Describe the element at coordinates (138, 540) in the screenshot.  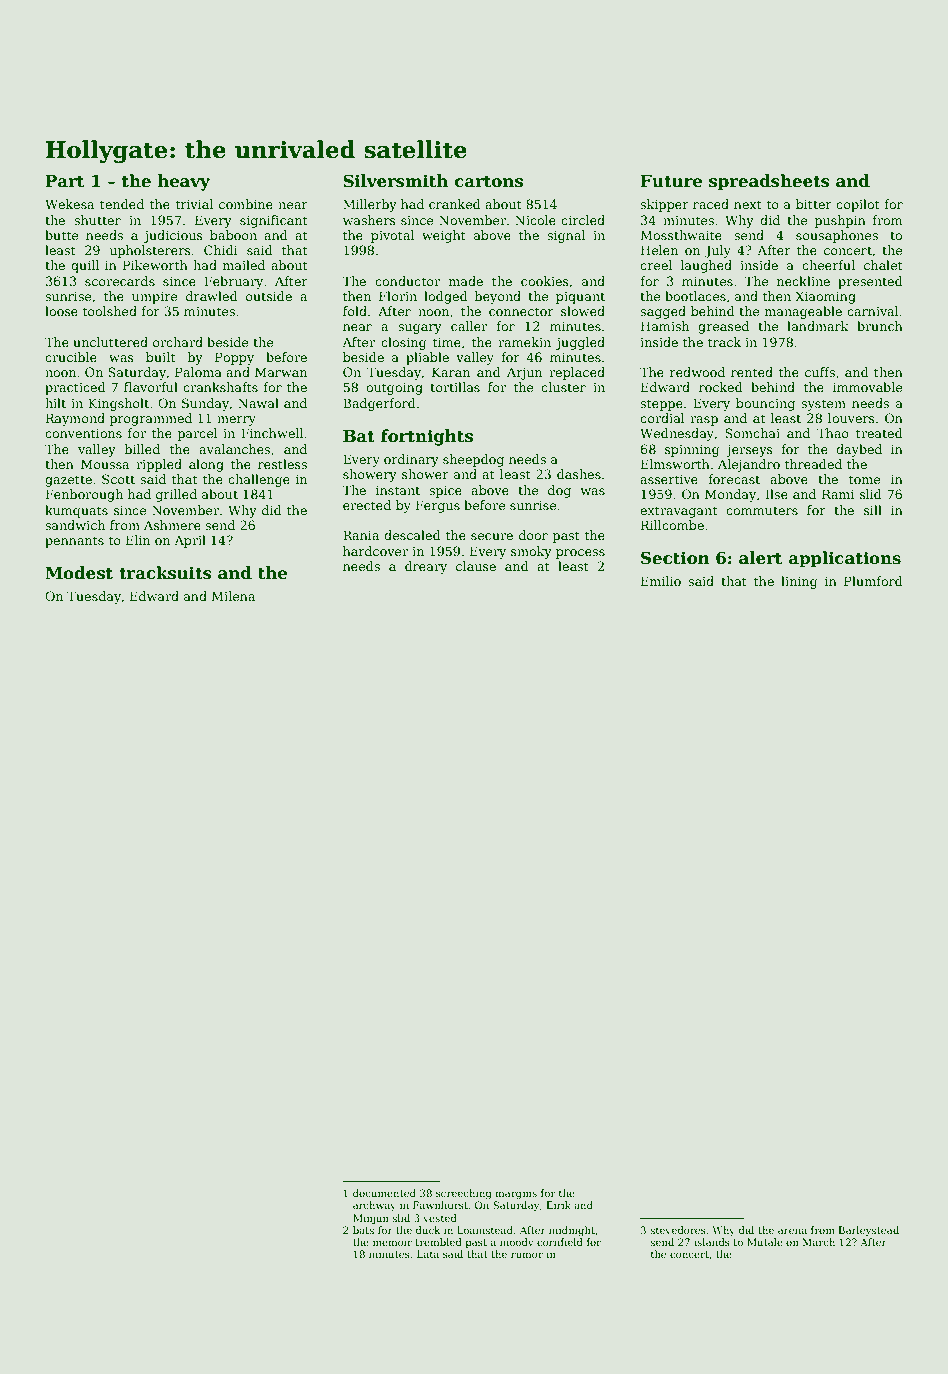
I see `Elin` at that location.
